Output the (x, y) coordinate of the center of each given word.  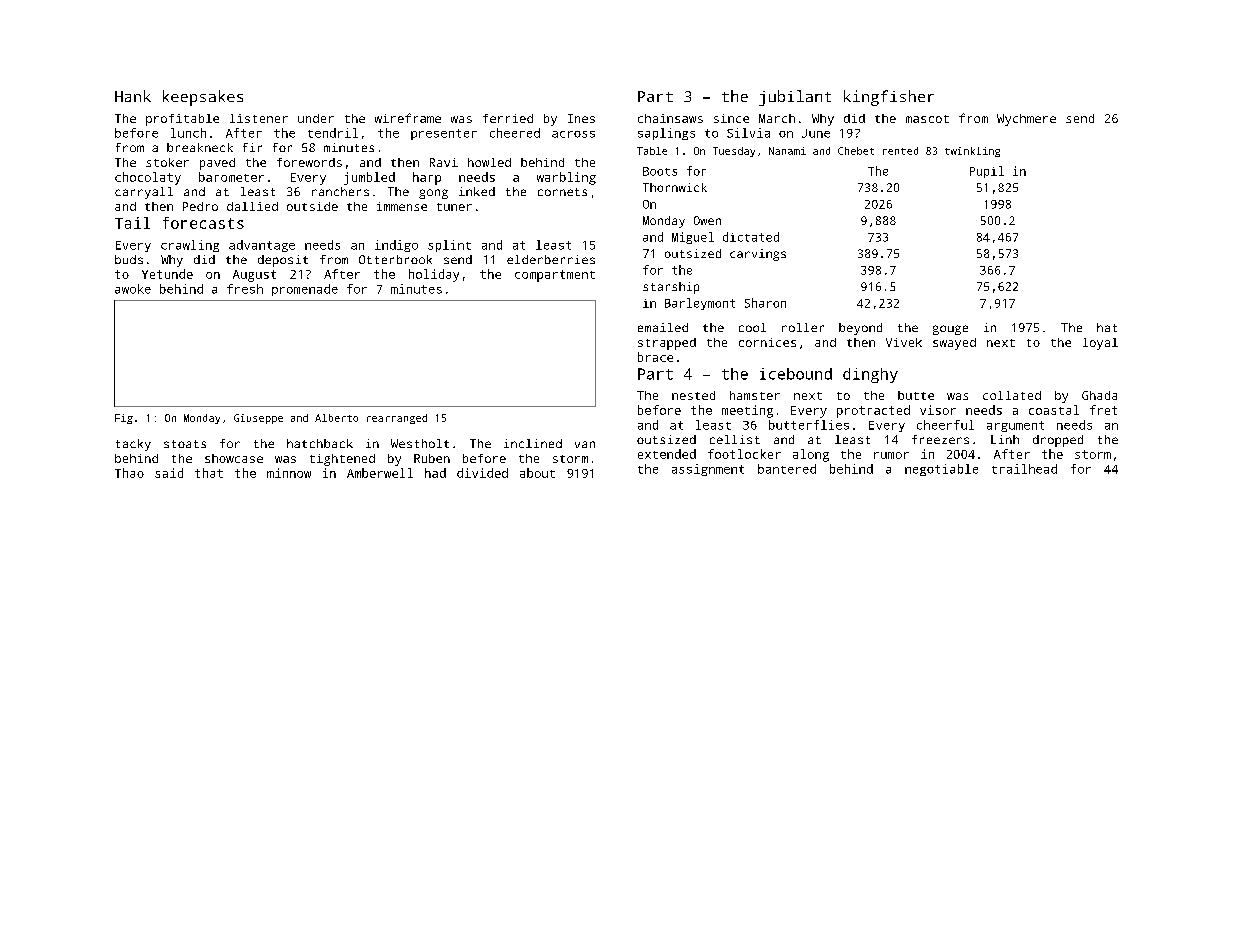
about (537, 473)
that (209, 473)
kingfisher (889, 98)
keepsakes (203, 98)
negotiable (941, 470)
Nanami (787, 151)
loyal (1100, 344)
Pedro (200, 206)
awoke (133, 289)
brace (655, 357)
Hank (133, 96)
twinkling (972, 152)
